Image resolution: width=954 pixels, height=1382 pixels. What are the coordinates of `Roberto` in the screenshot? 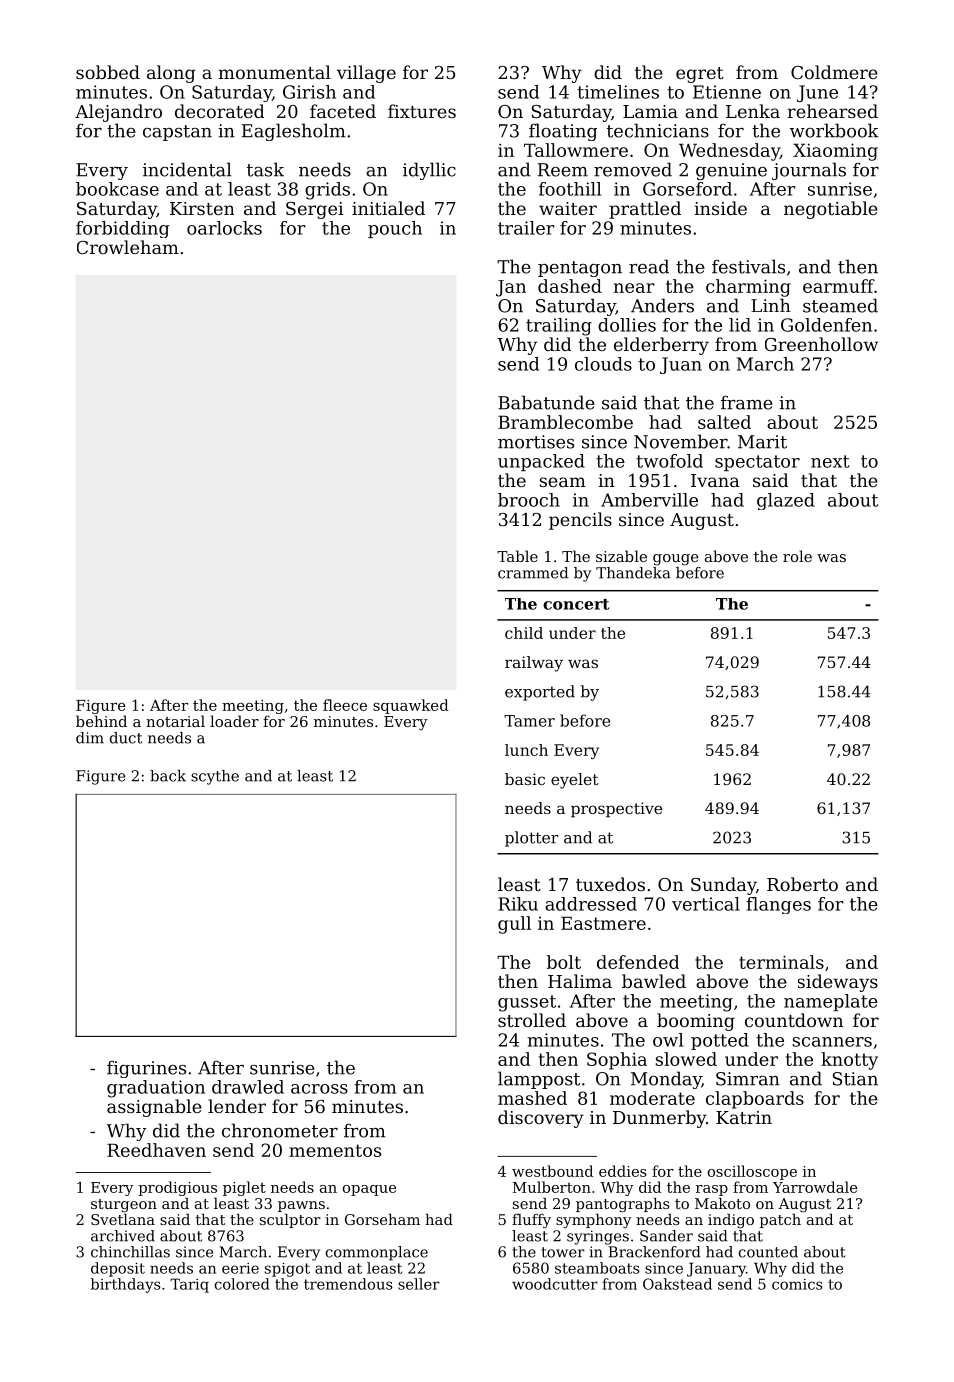 It's located at (802, 884).
